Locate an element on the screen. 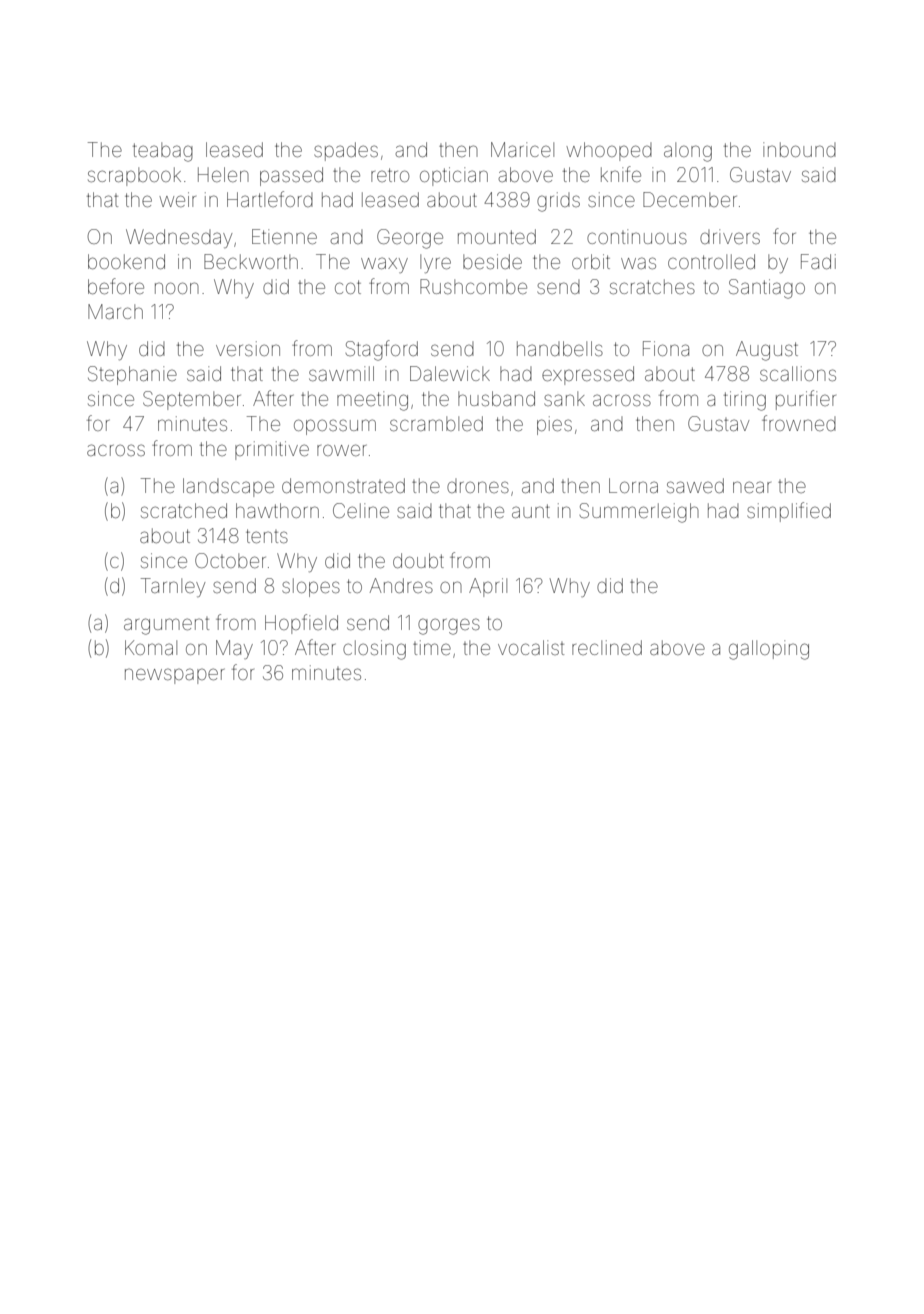 This screenshot has height=1314, width=924. May is located at coordinates (234, 649).
